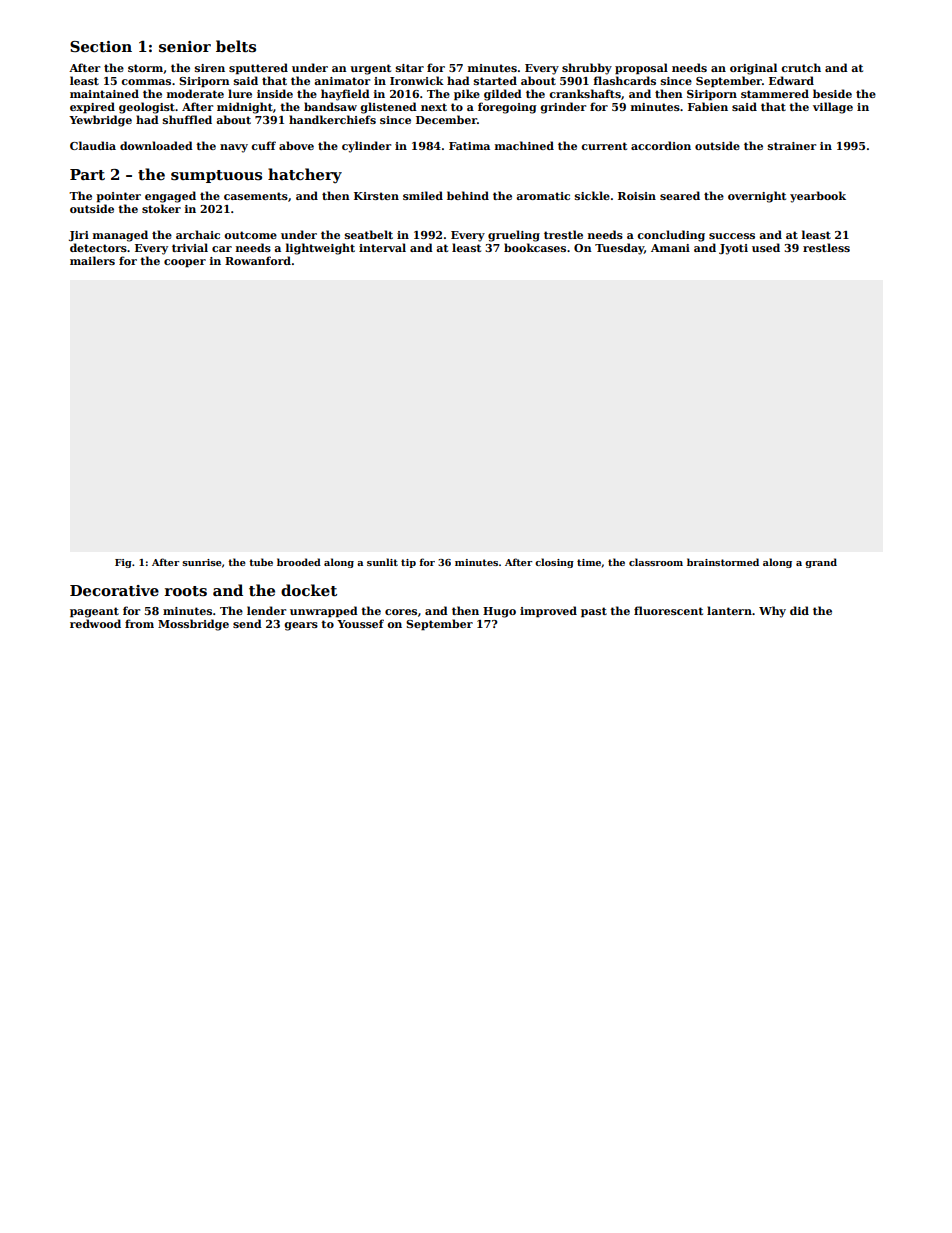 Image resolution: width=952 pixels, height=1233 pixels. I want to click on closing, so click(554, 563).
